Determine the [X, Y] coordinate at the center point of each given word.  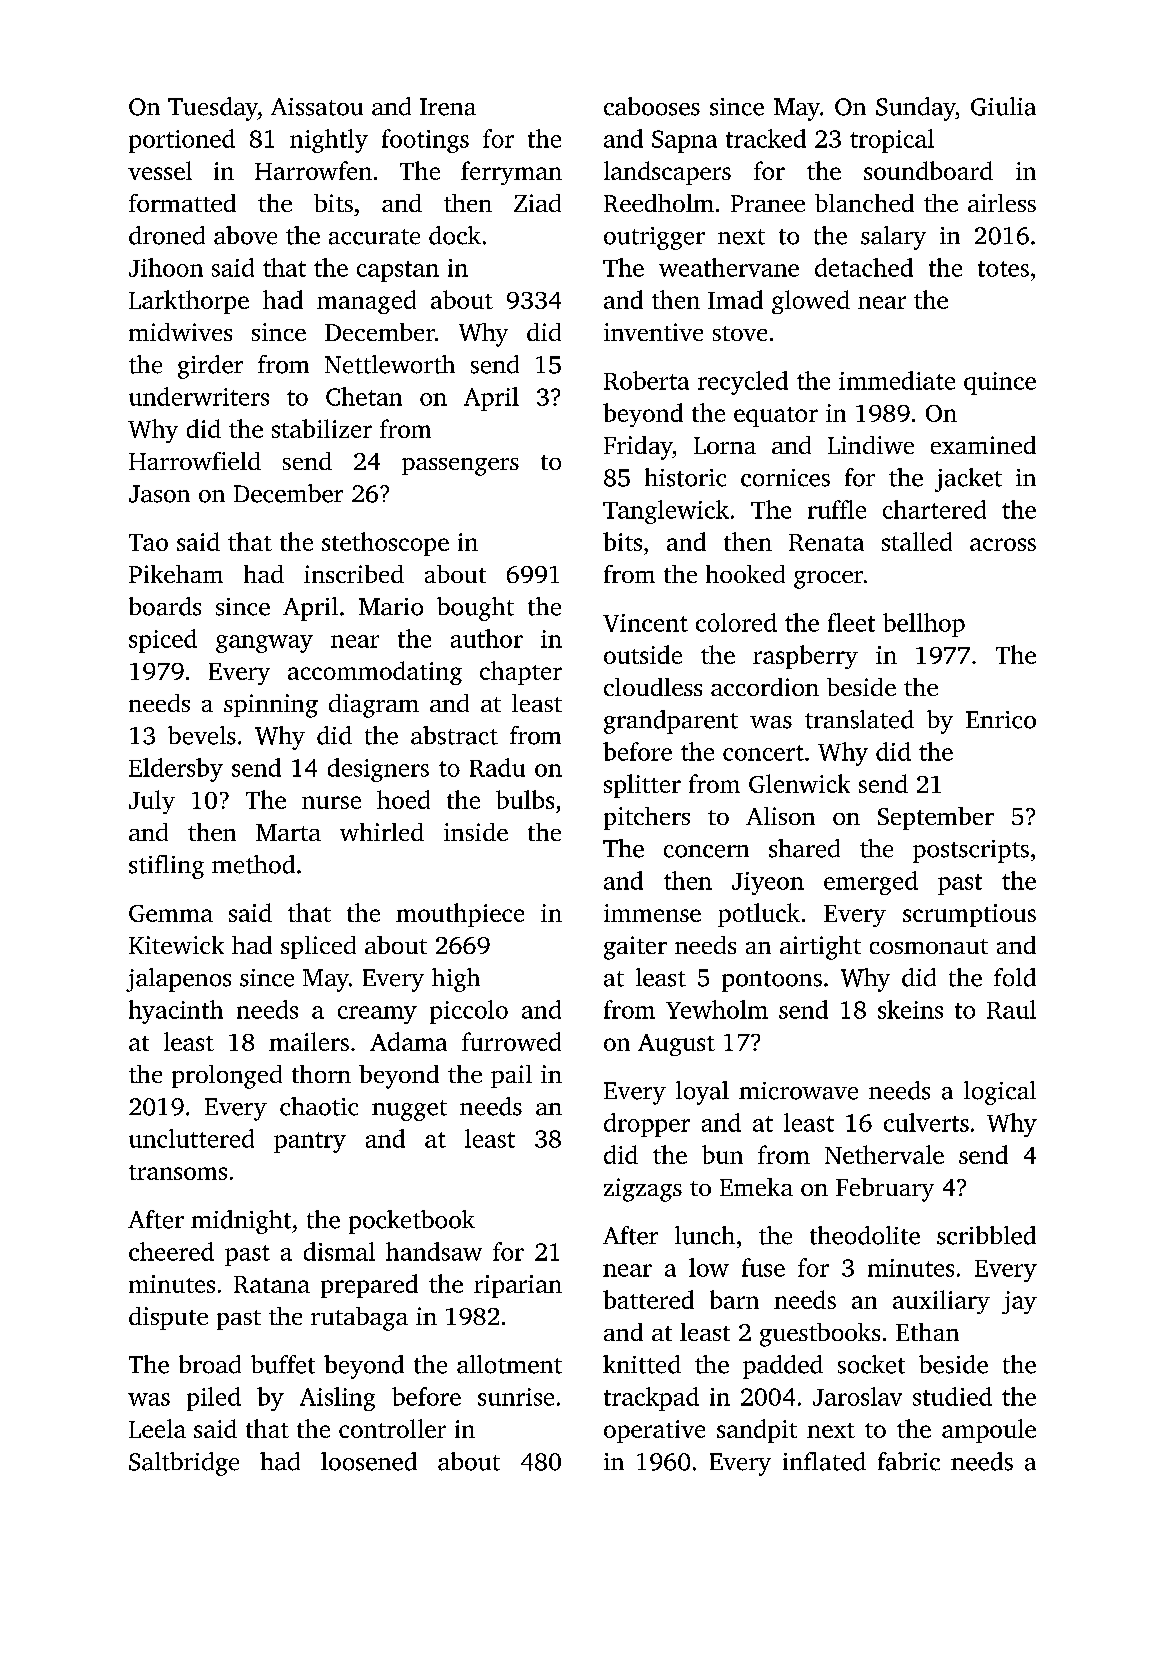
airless [1002, 203]
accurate [374, 237]
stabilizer [322, 428]
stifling [166, 867]
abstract [454, 735]
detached [864, 267]
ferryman [511, 173]
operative [654, 1431]
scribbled [986, 1235]
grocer [828, 580]
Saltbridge [184, 1464]
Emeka [756, 1187]
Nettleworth [390, 364]
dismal [339, 1251]
